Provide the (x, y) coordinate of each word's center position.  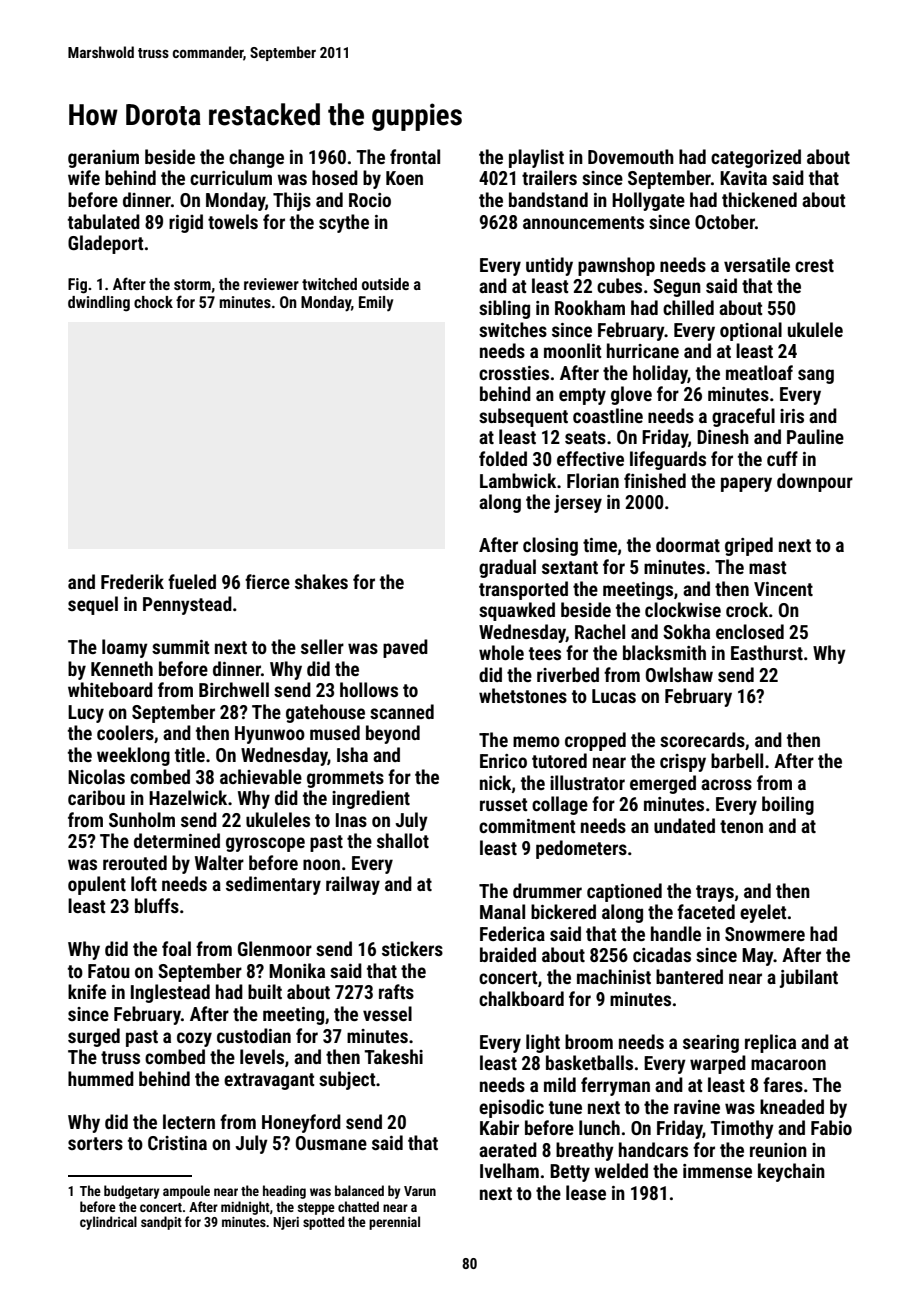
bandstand (548, 199)
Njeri (286, 1223)
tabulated (104, 221)
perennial (394, 1223)
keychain (791, 1172)
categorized (756, 158)
